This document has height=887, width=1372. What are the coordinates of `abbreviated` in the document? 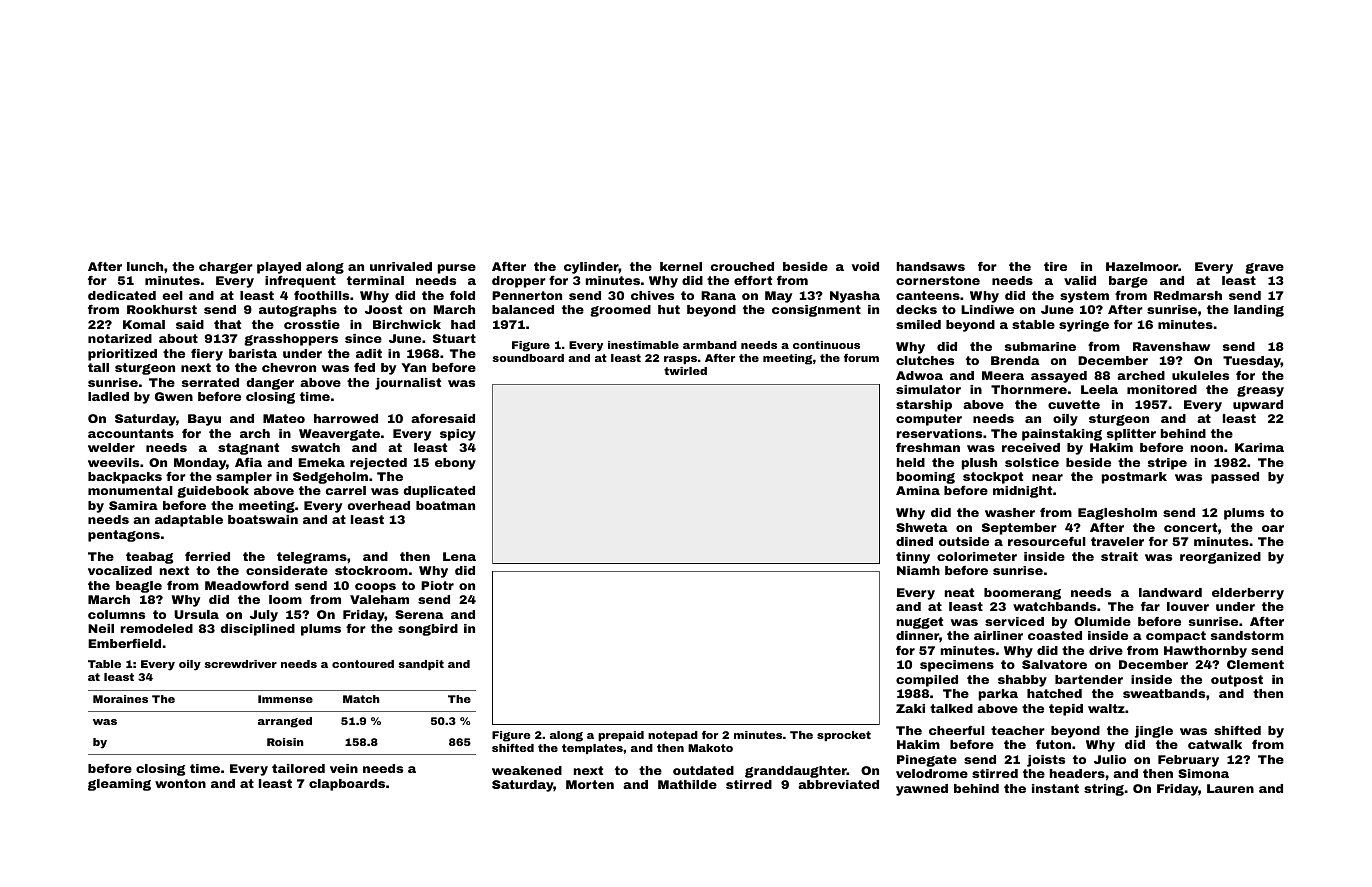 It's located at (838, 784).
